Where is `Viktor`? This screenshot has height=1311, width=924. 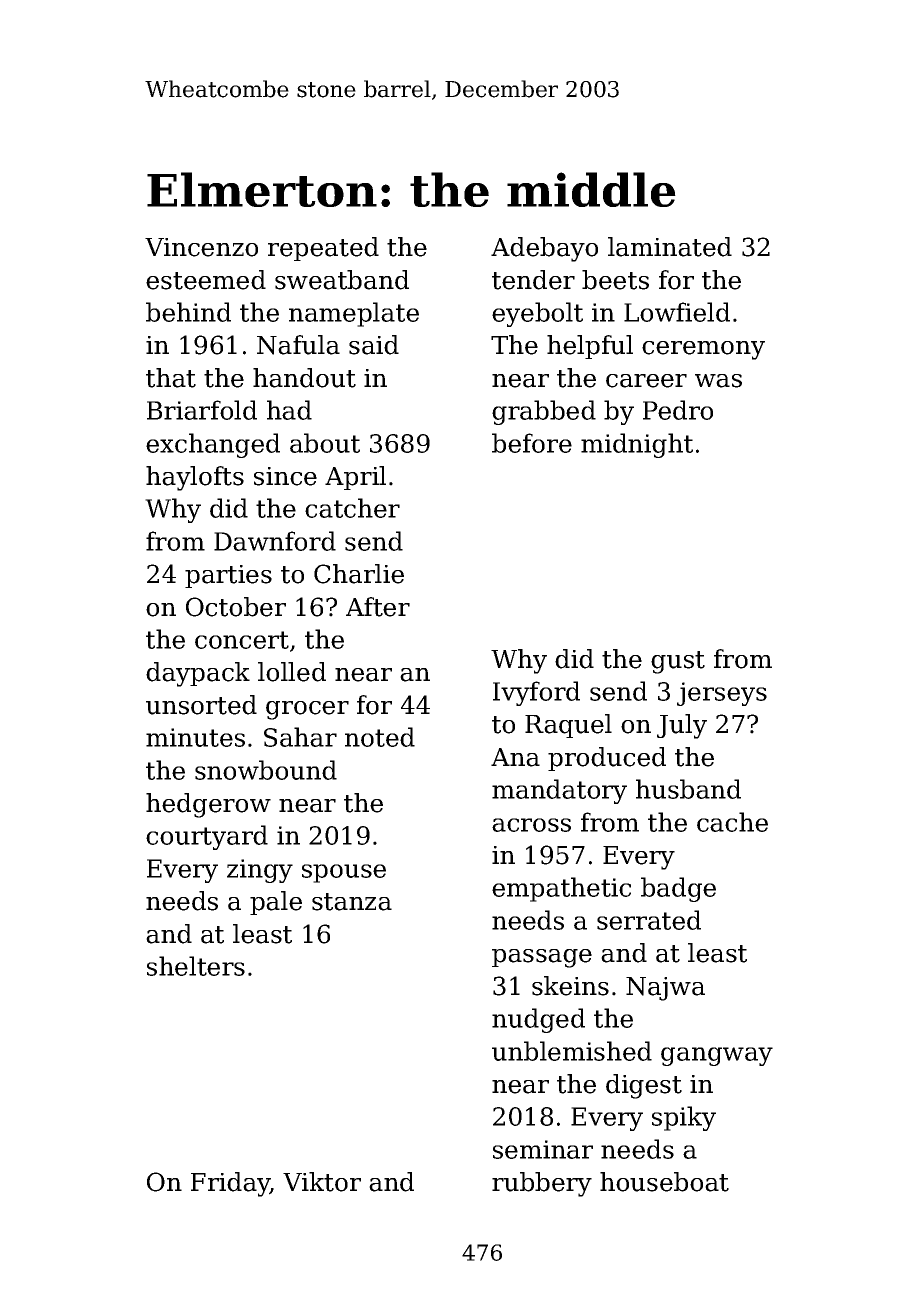 Viktor is located at coordinates (322, 1182).
